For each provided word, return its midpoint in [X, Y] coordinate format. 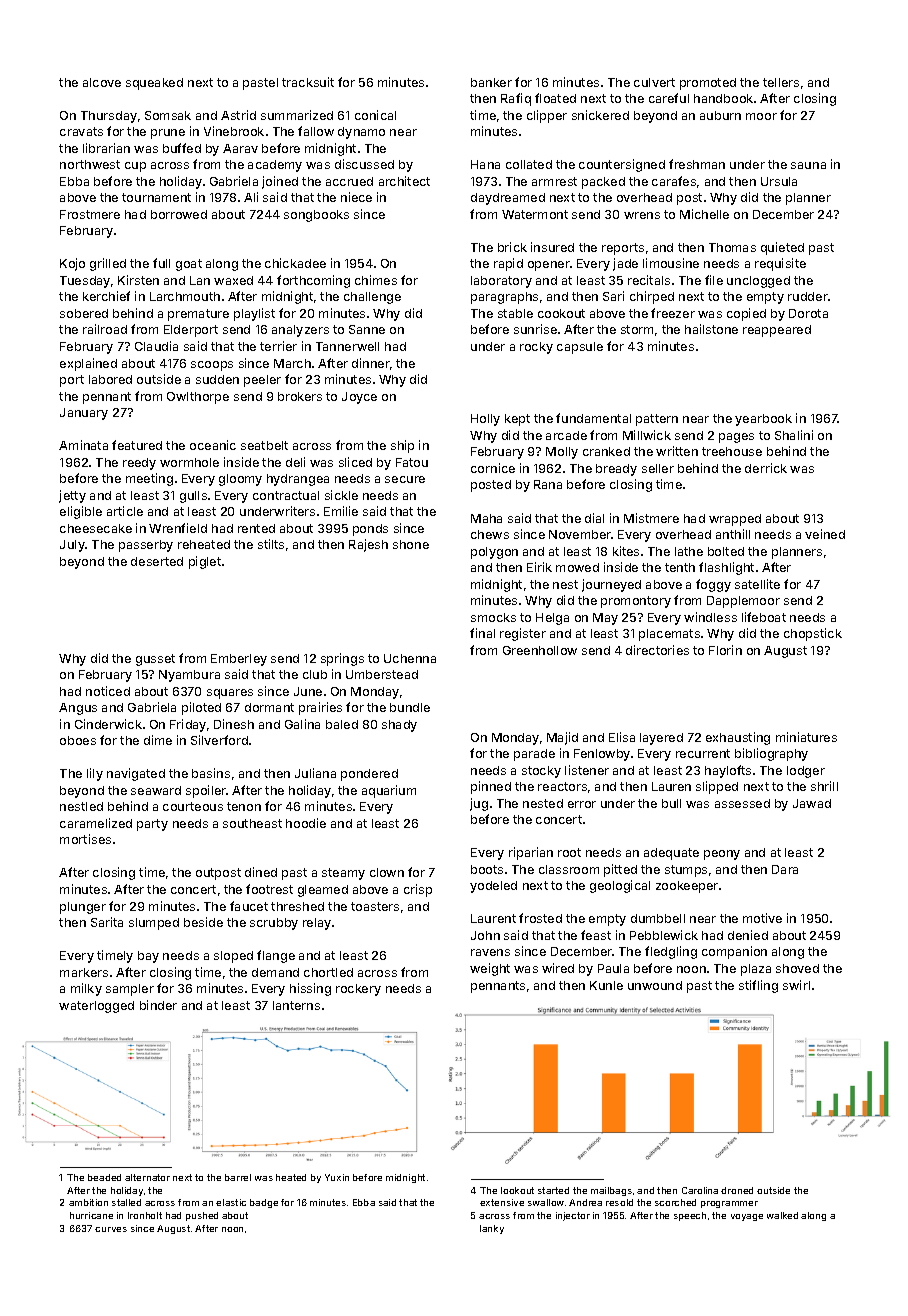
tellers [781, 82]
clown [387, 872]
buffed [182, 148]
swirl [796, 985]
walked [782, 1215]
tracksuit [308, 82]
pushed [202, 1216]
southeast [252, 823]
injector [573, 1216]
